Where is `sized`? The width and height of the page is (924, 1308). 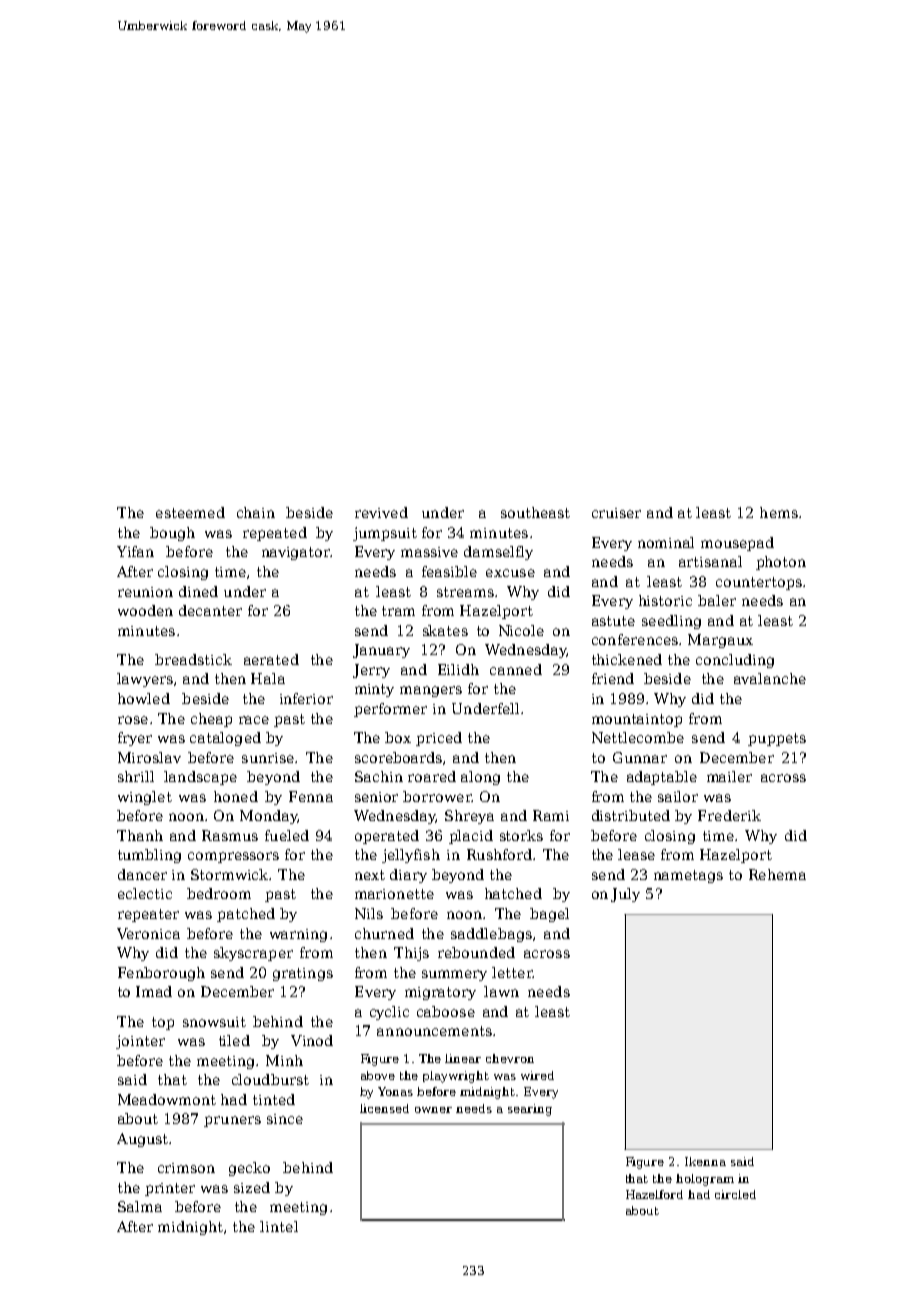
sized is located at coordinates (252, 1187).
